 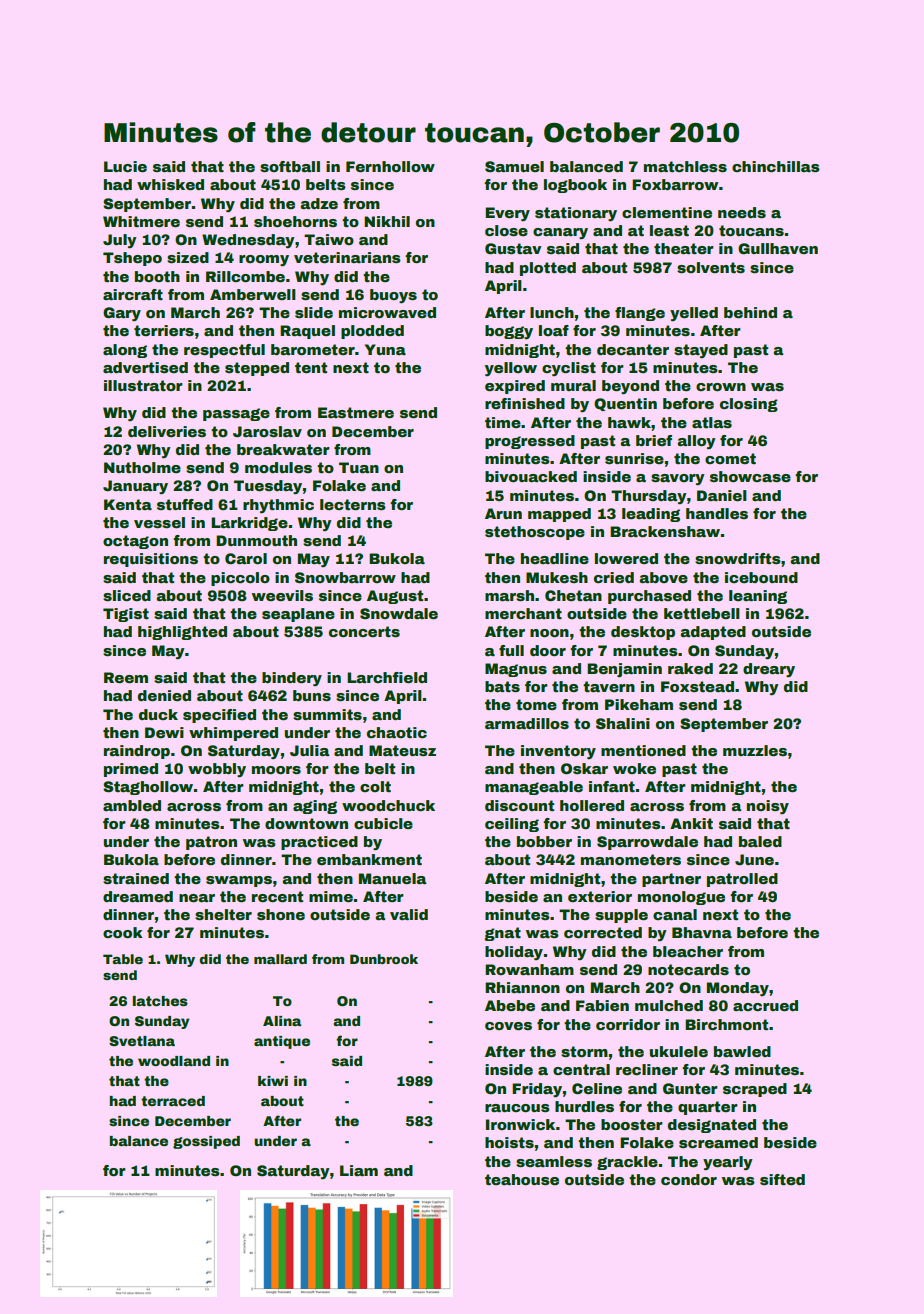 I want to click on least, so click(x=669, y=230).
